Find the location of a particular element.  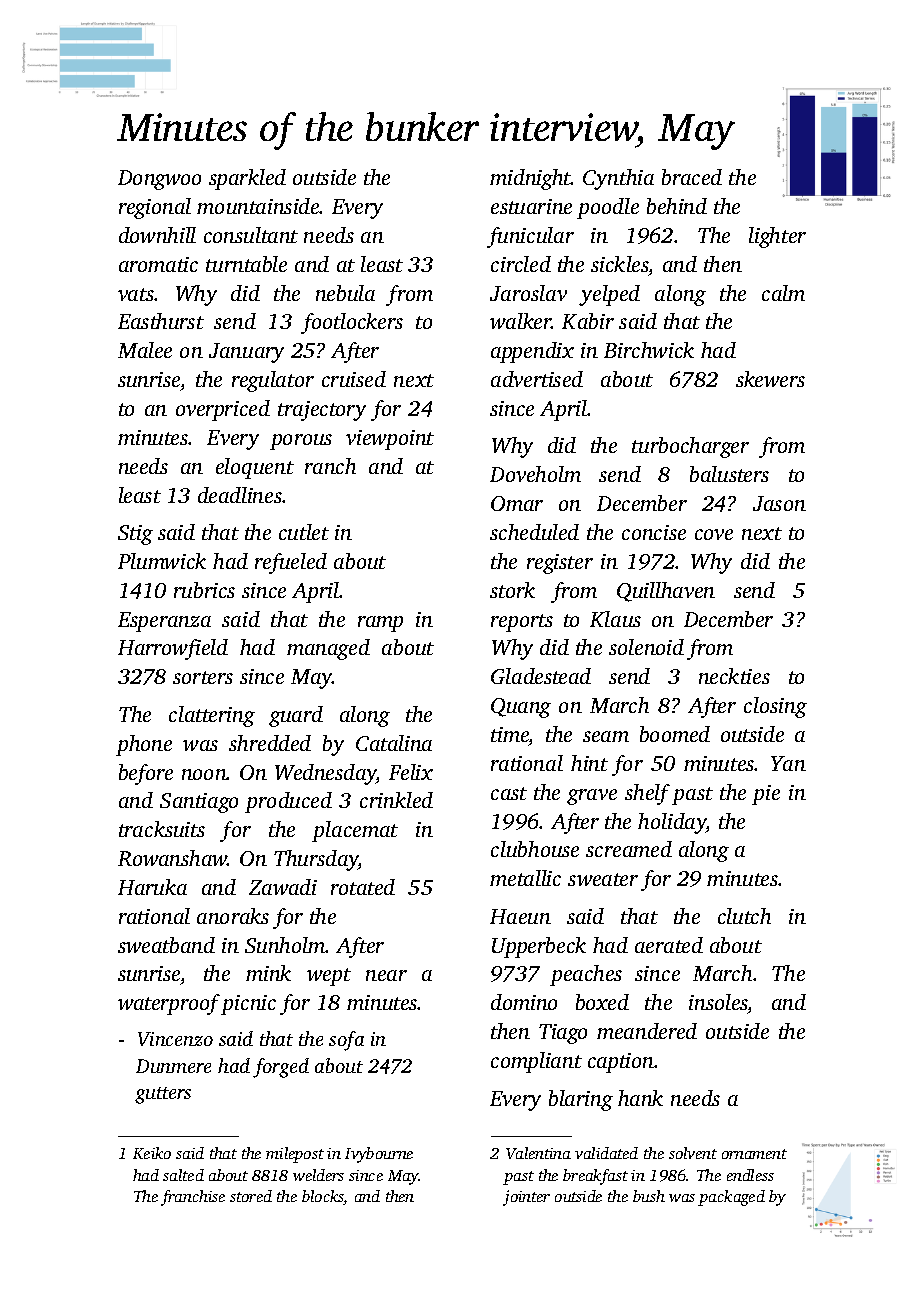

mountainside is located at coordinates (258, 206).
